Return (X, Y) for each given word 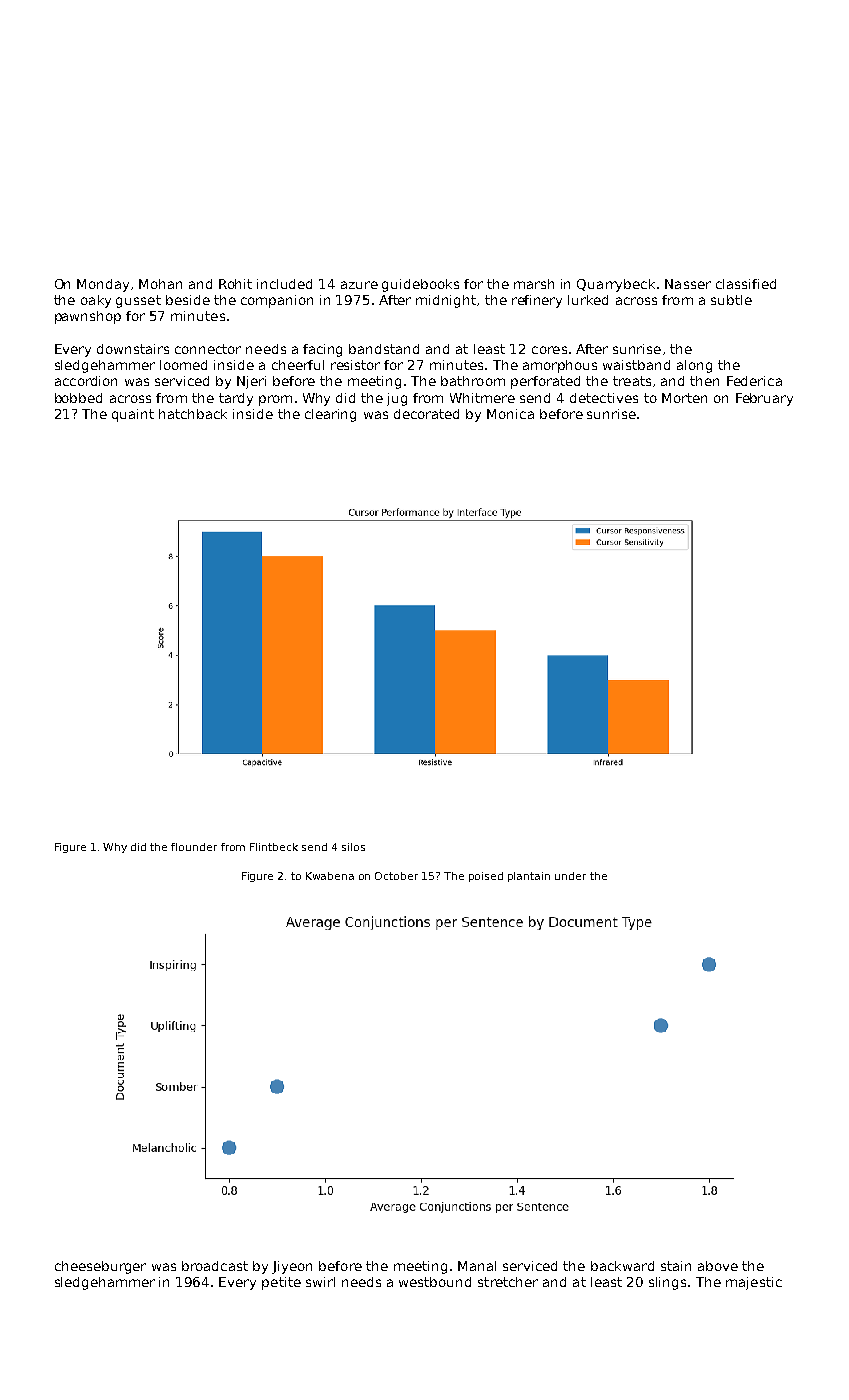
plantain (529, 877)
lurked (588, 300)
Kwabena (330, 876)
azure (359, 285)
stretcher (508, 1282)
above (718, 1266)
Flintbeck (274, 847)
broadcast (215, 1266)
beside (188, 300)
